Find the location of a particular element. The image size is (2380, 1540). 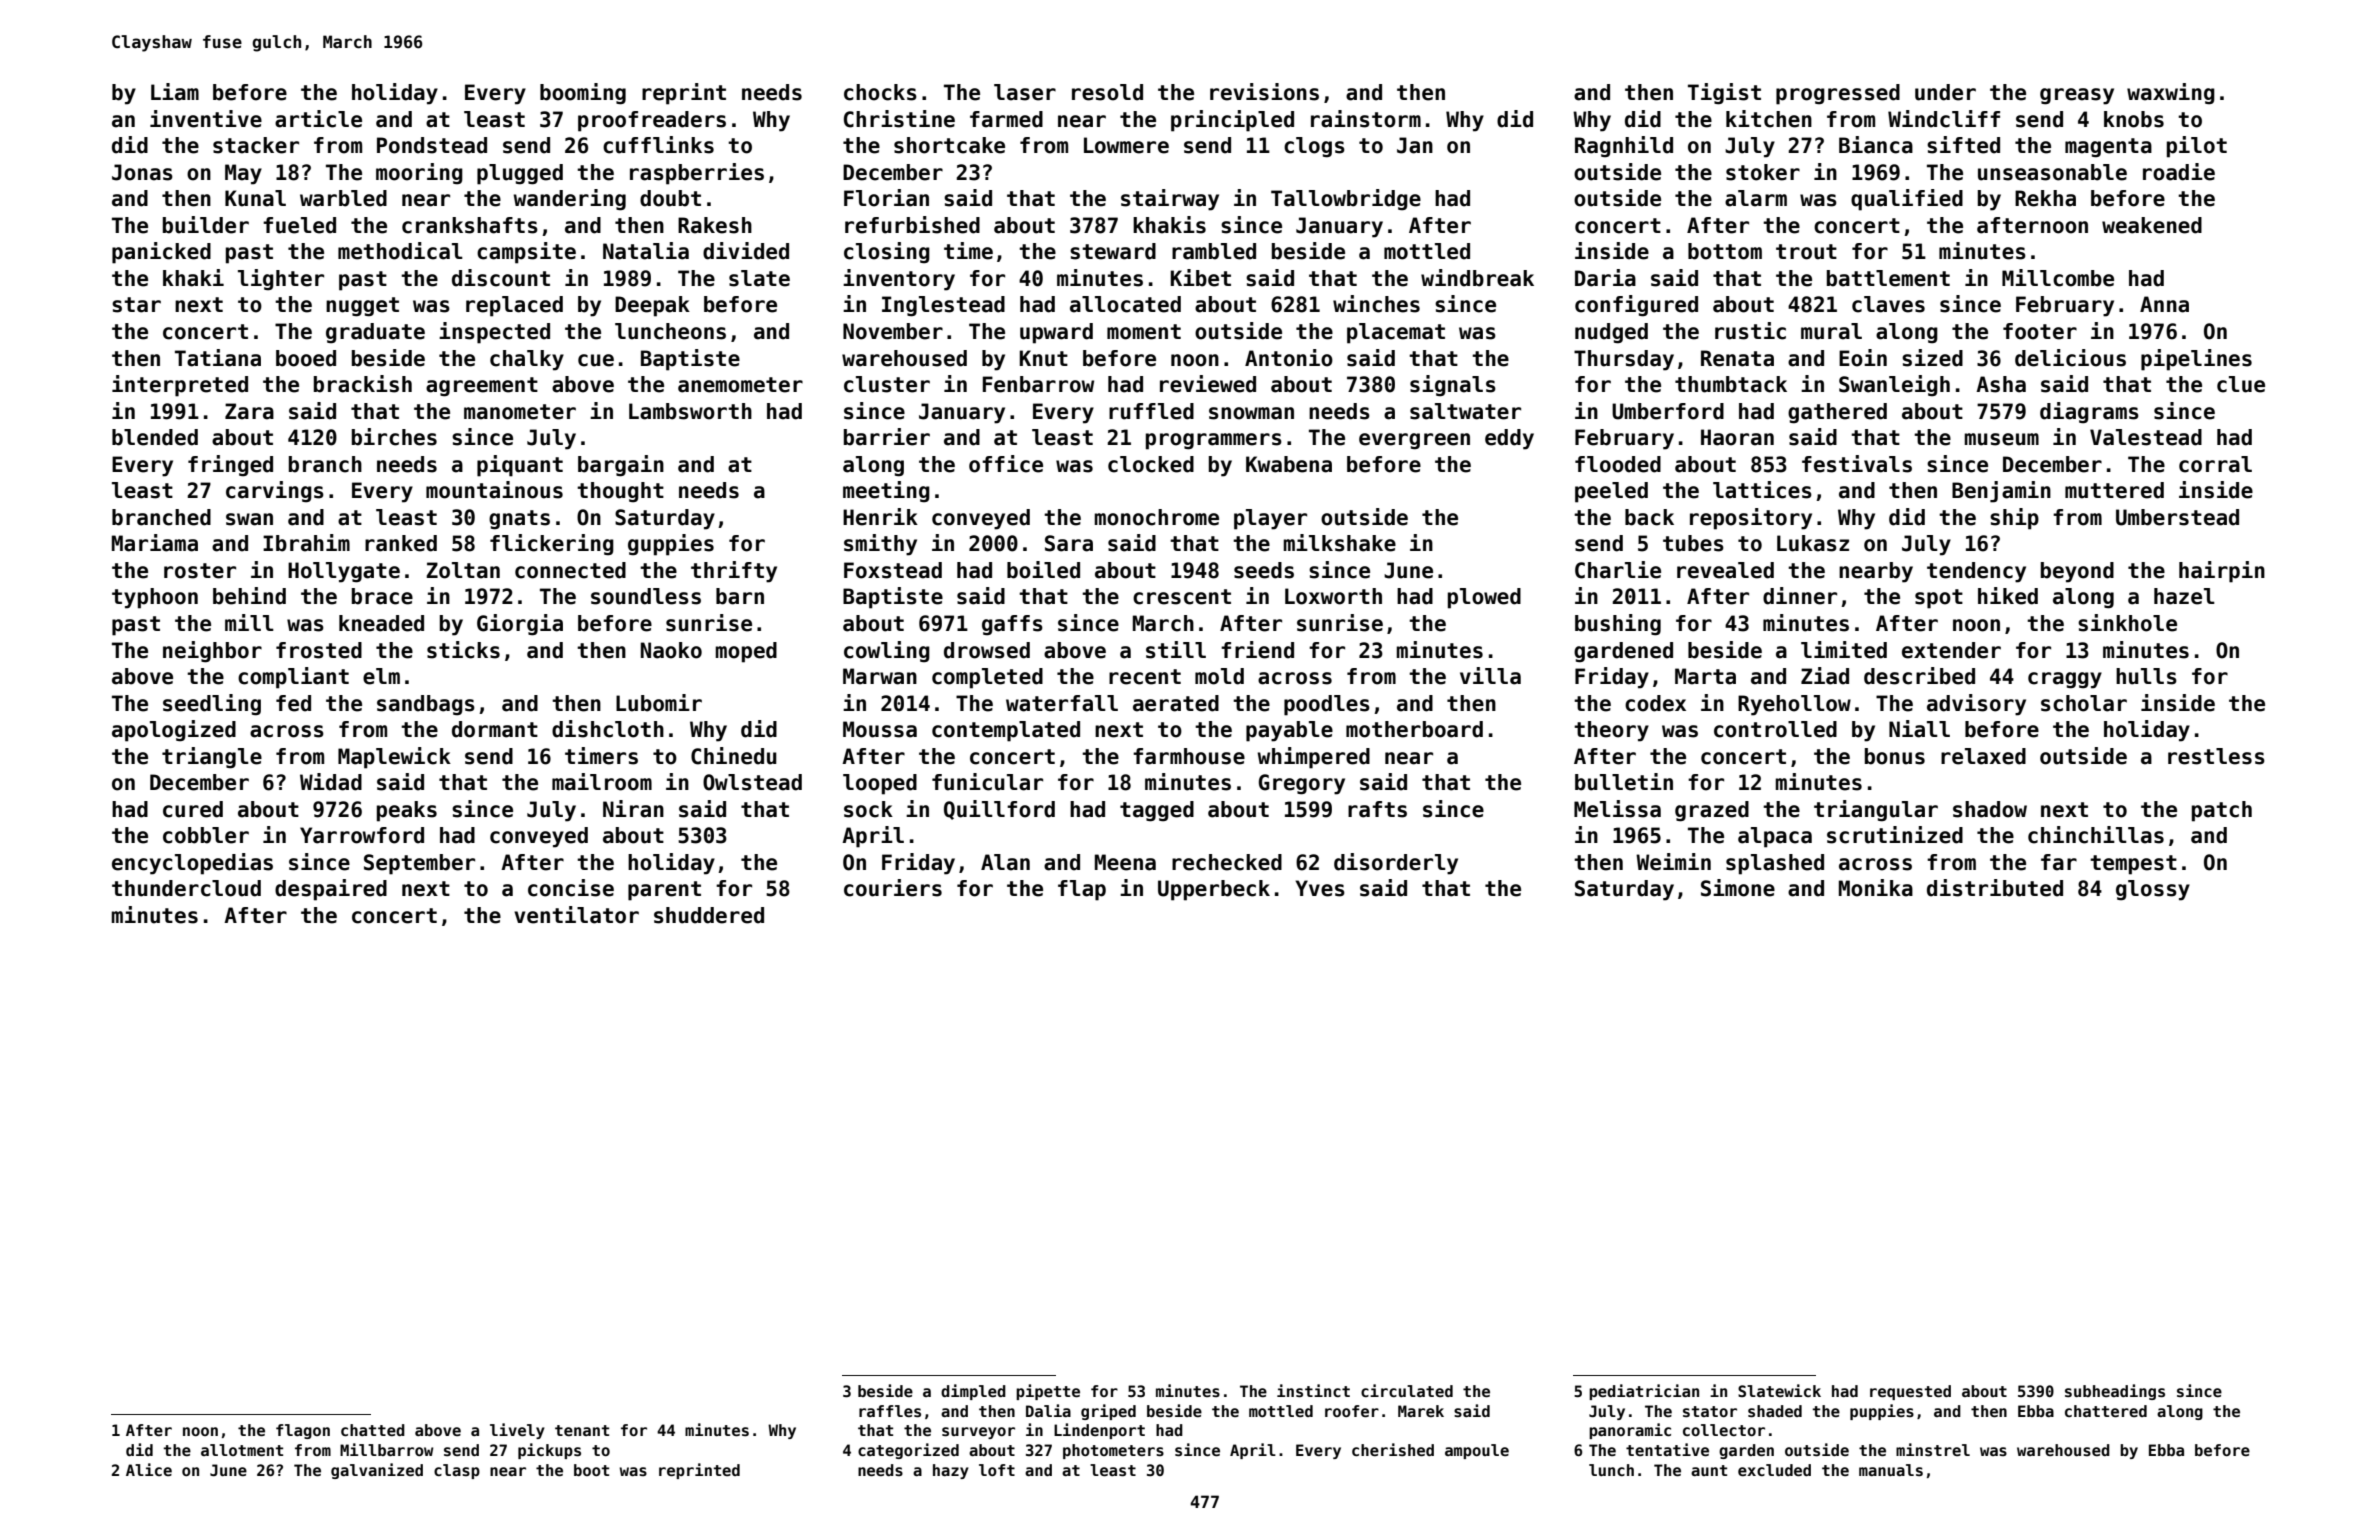

Upperbeck is located at coordinates (1214, 890).
